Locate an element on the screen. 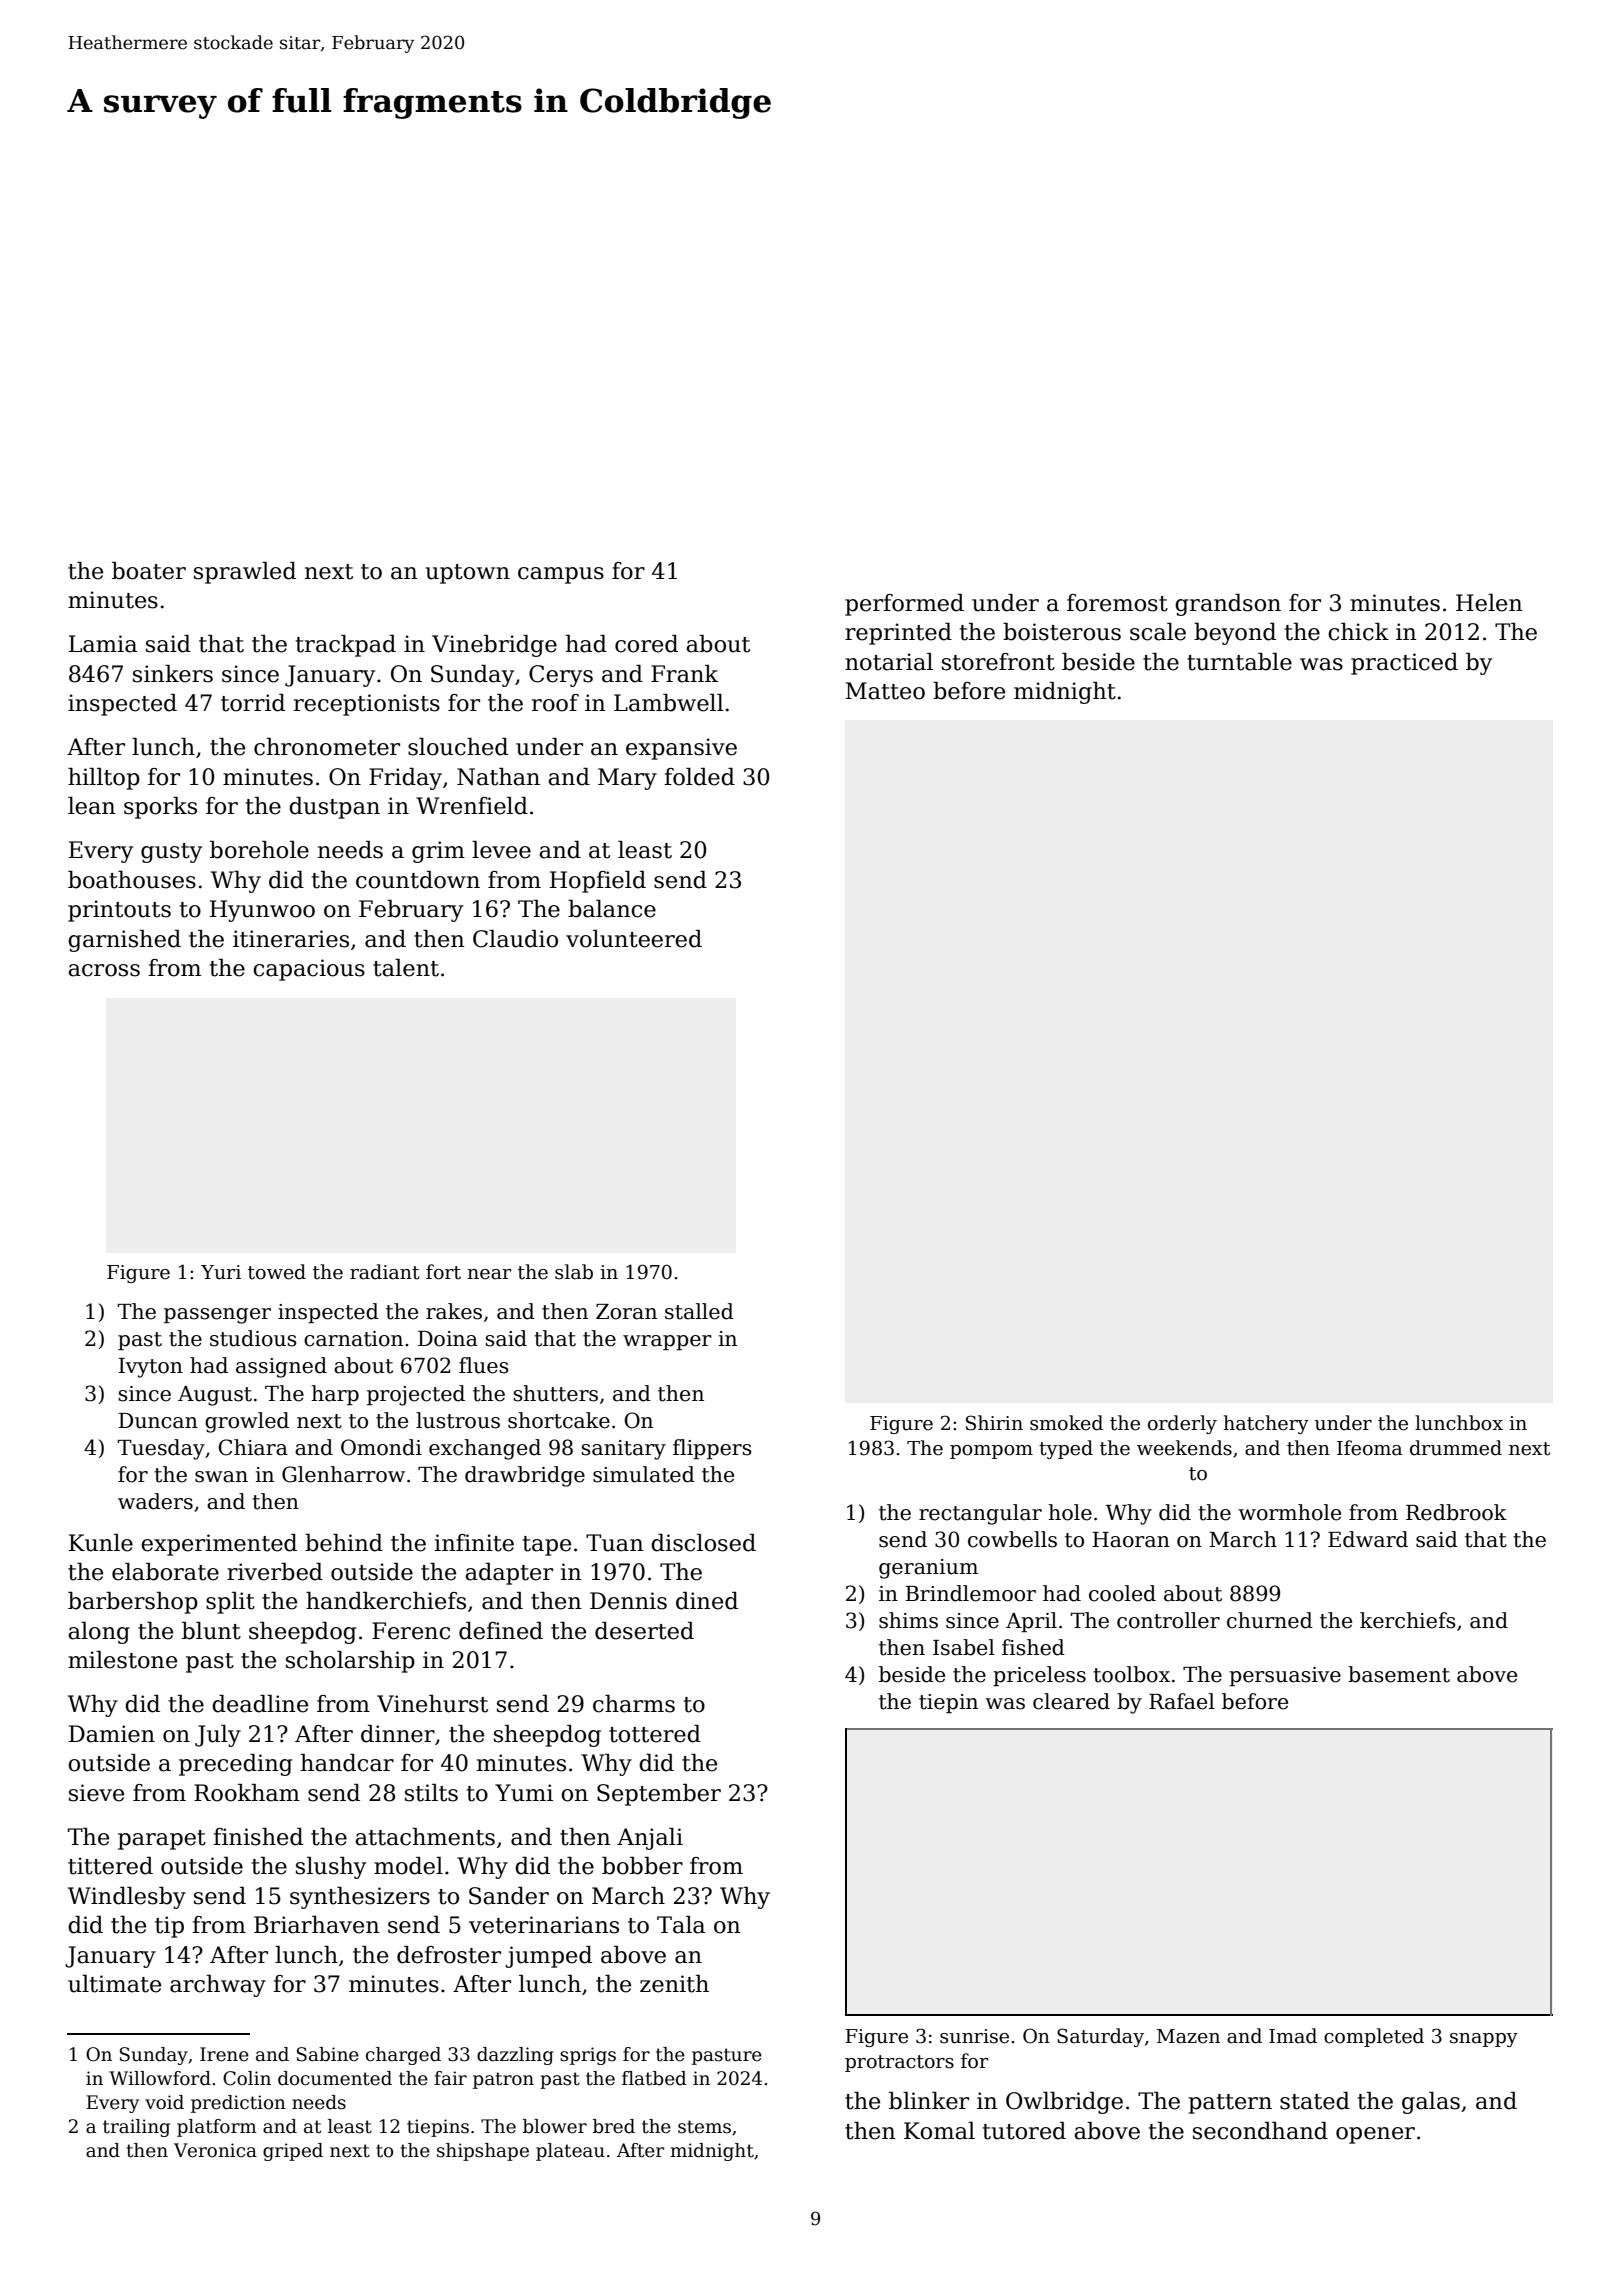 This screenshot has width=1620, height=2292. Duncan is located at coordinates (158, 1421).
